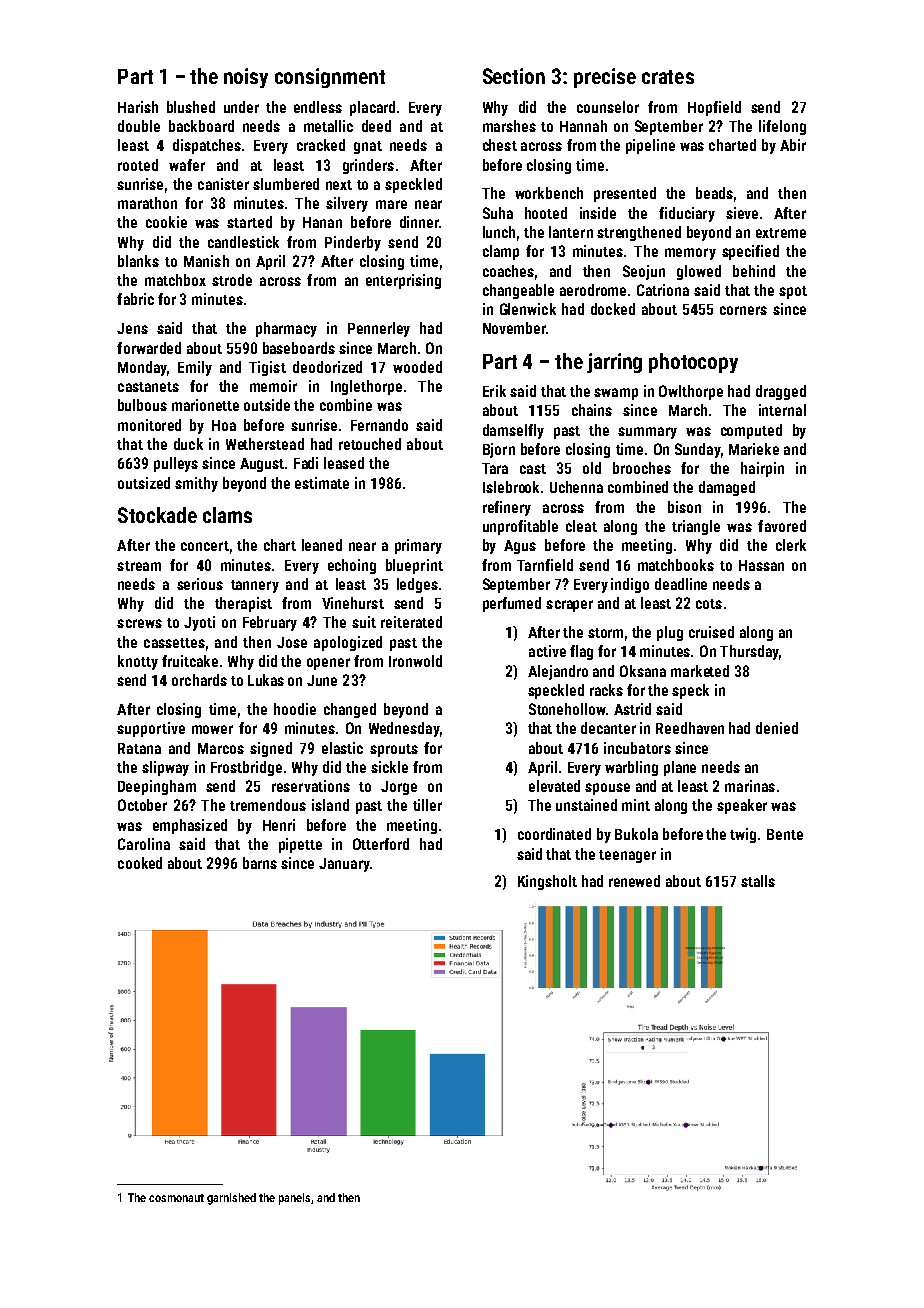 This screenshot has height=1308, width=924. I want to click on Bente, so click(785, 834).
